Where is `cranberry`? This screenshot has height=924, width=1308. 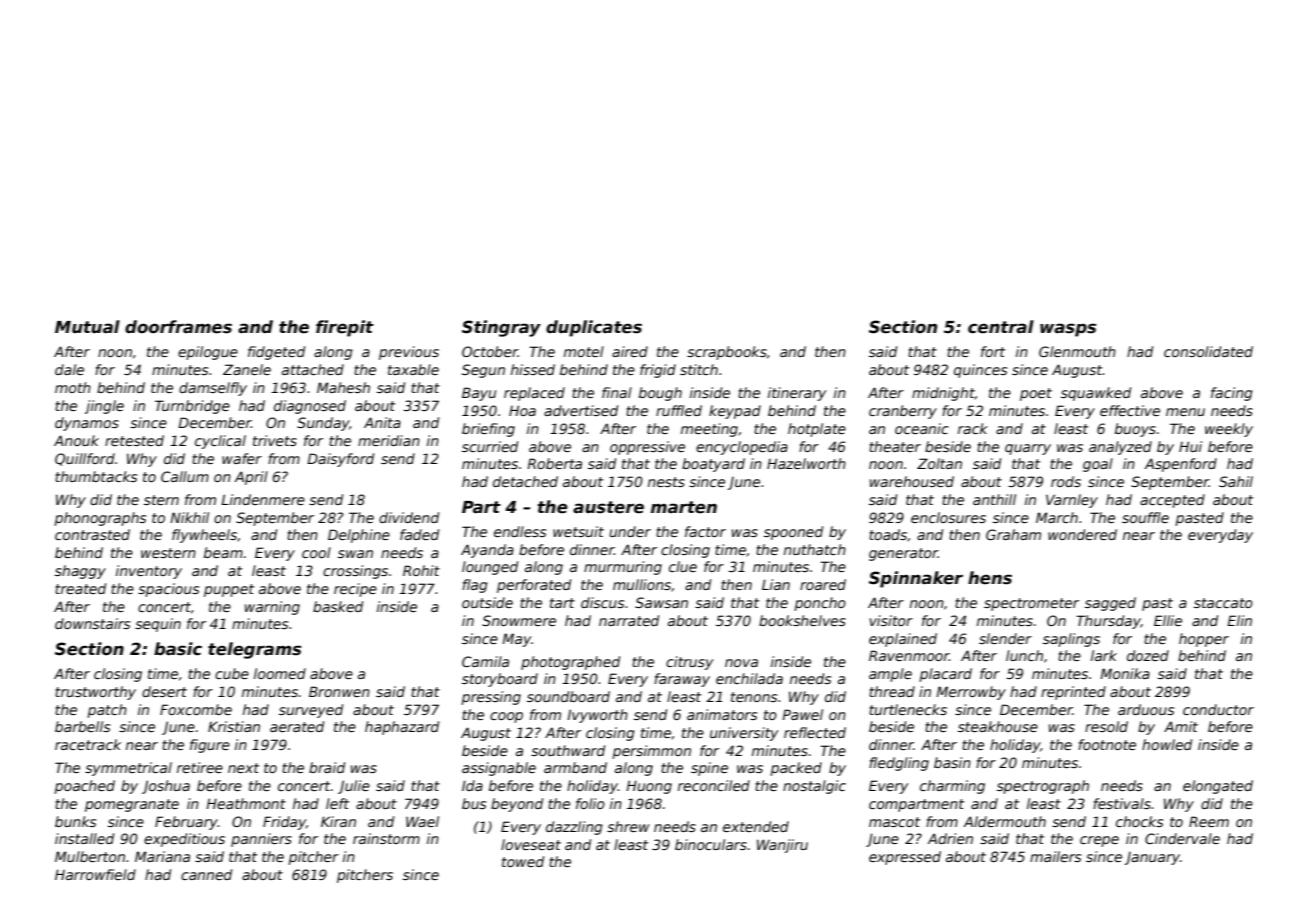 cranberry is located at coordinates (903, 412).
